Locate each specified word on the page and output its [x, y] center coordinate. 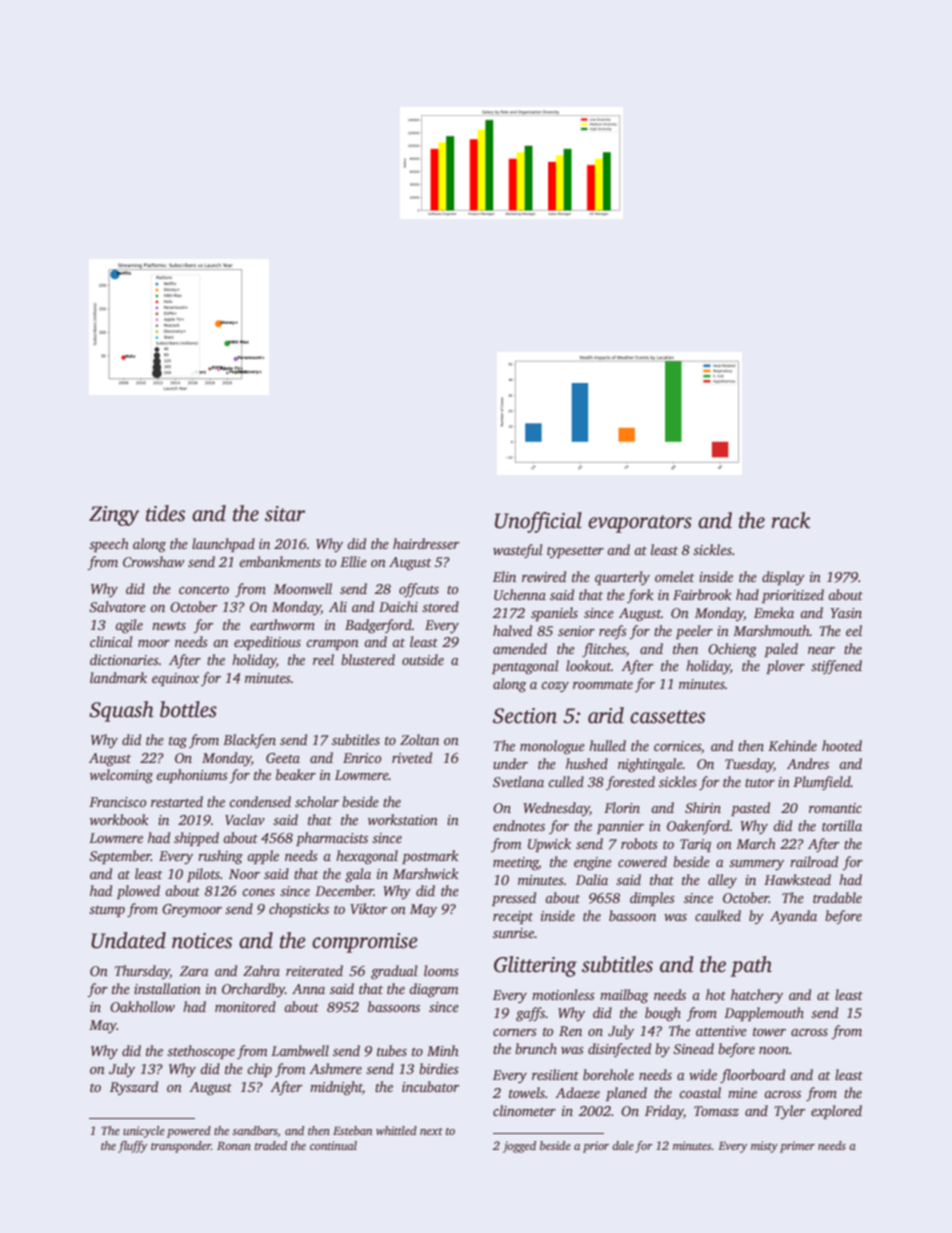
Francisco [118, 802]
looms [441, 970]
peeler [694, 632]
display [783, 578]
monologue [552, 747]
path [751, 966]
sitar [285, 514]
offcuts [419, 590]
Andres [808, 763]
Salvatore [117, 606]
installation [167, 988]
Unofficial [538, 522]
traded [271, 1145]
